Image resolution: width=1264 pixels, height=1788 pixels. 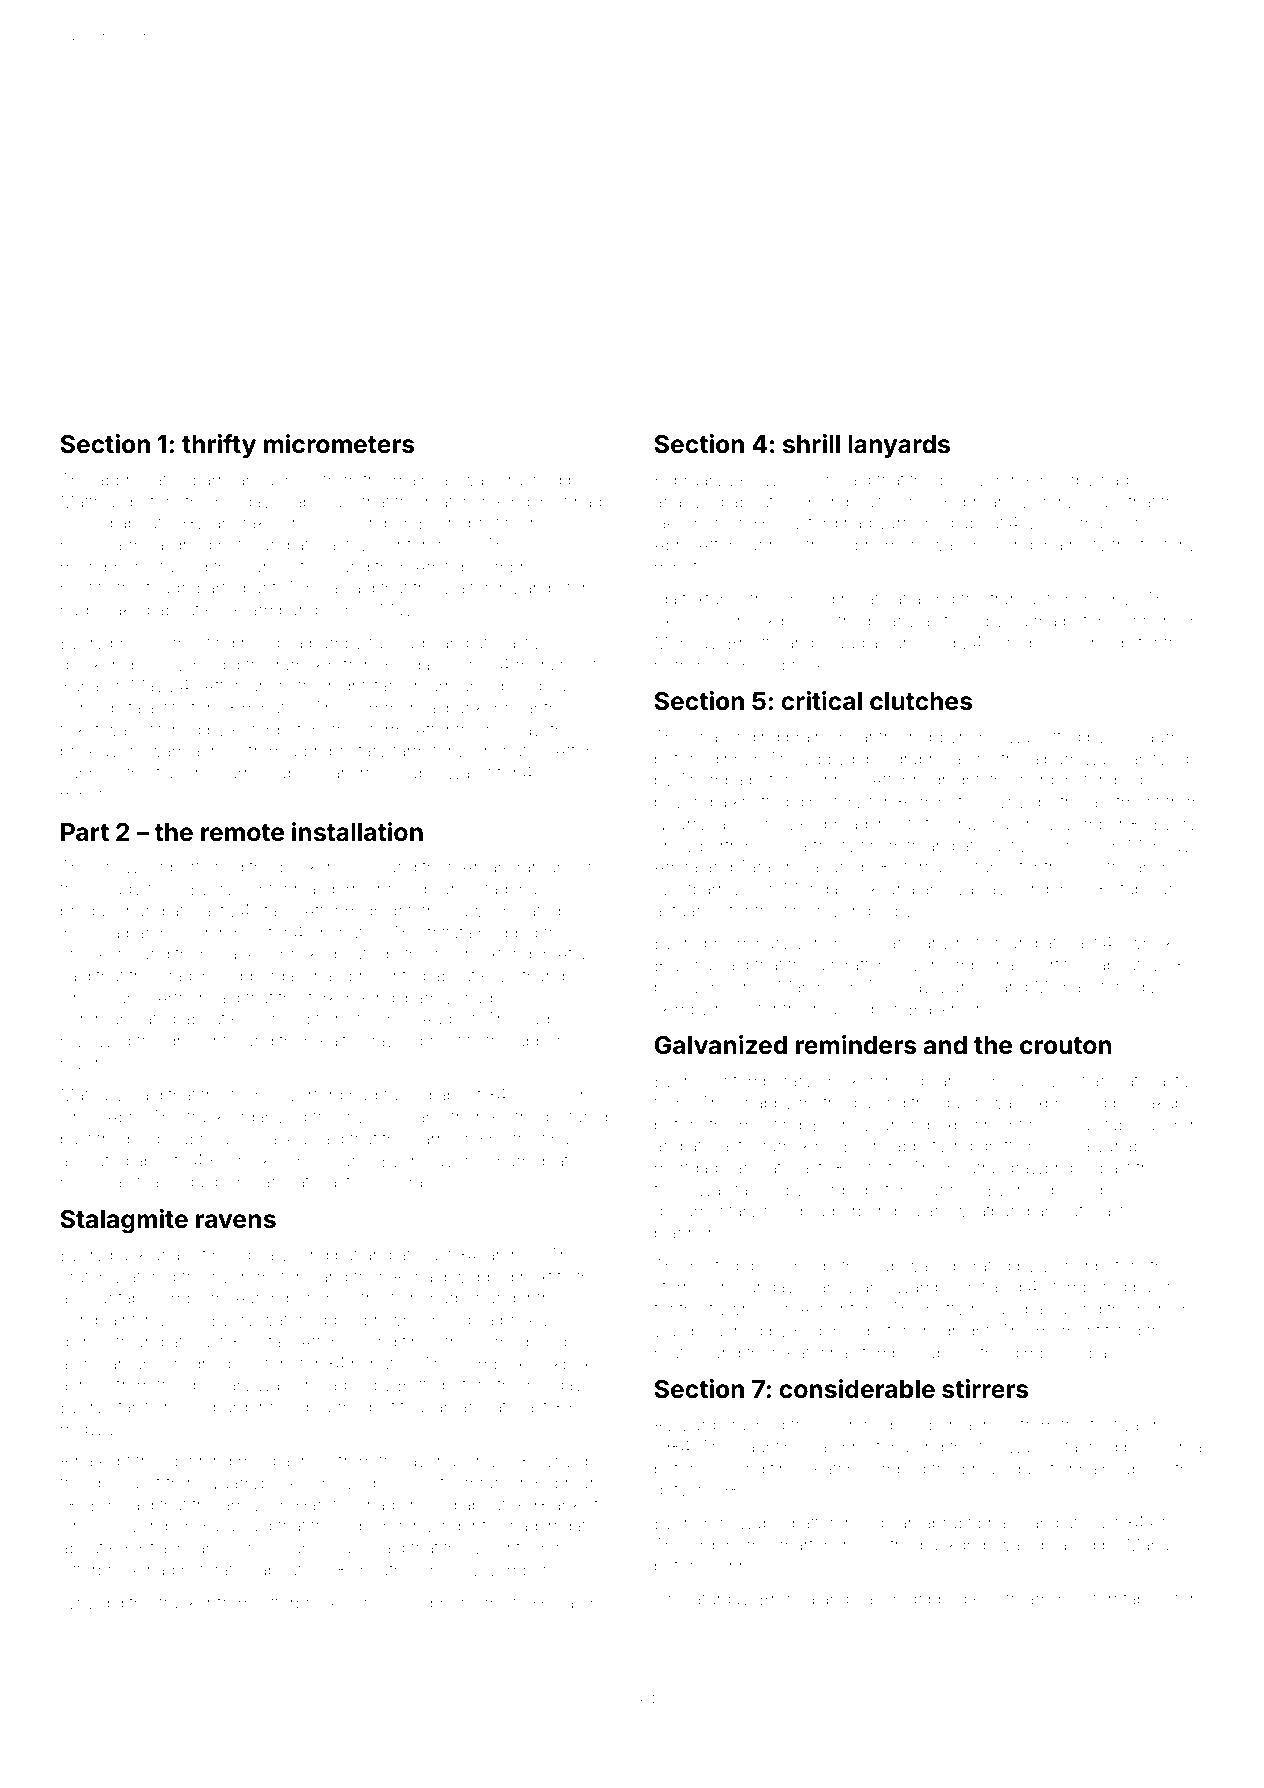 What do you see at coordinates (265, 1364) in the screenshot?
I see `custom` at bounding box center [265, 1364].
